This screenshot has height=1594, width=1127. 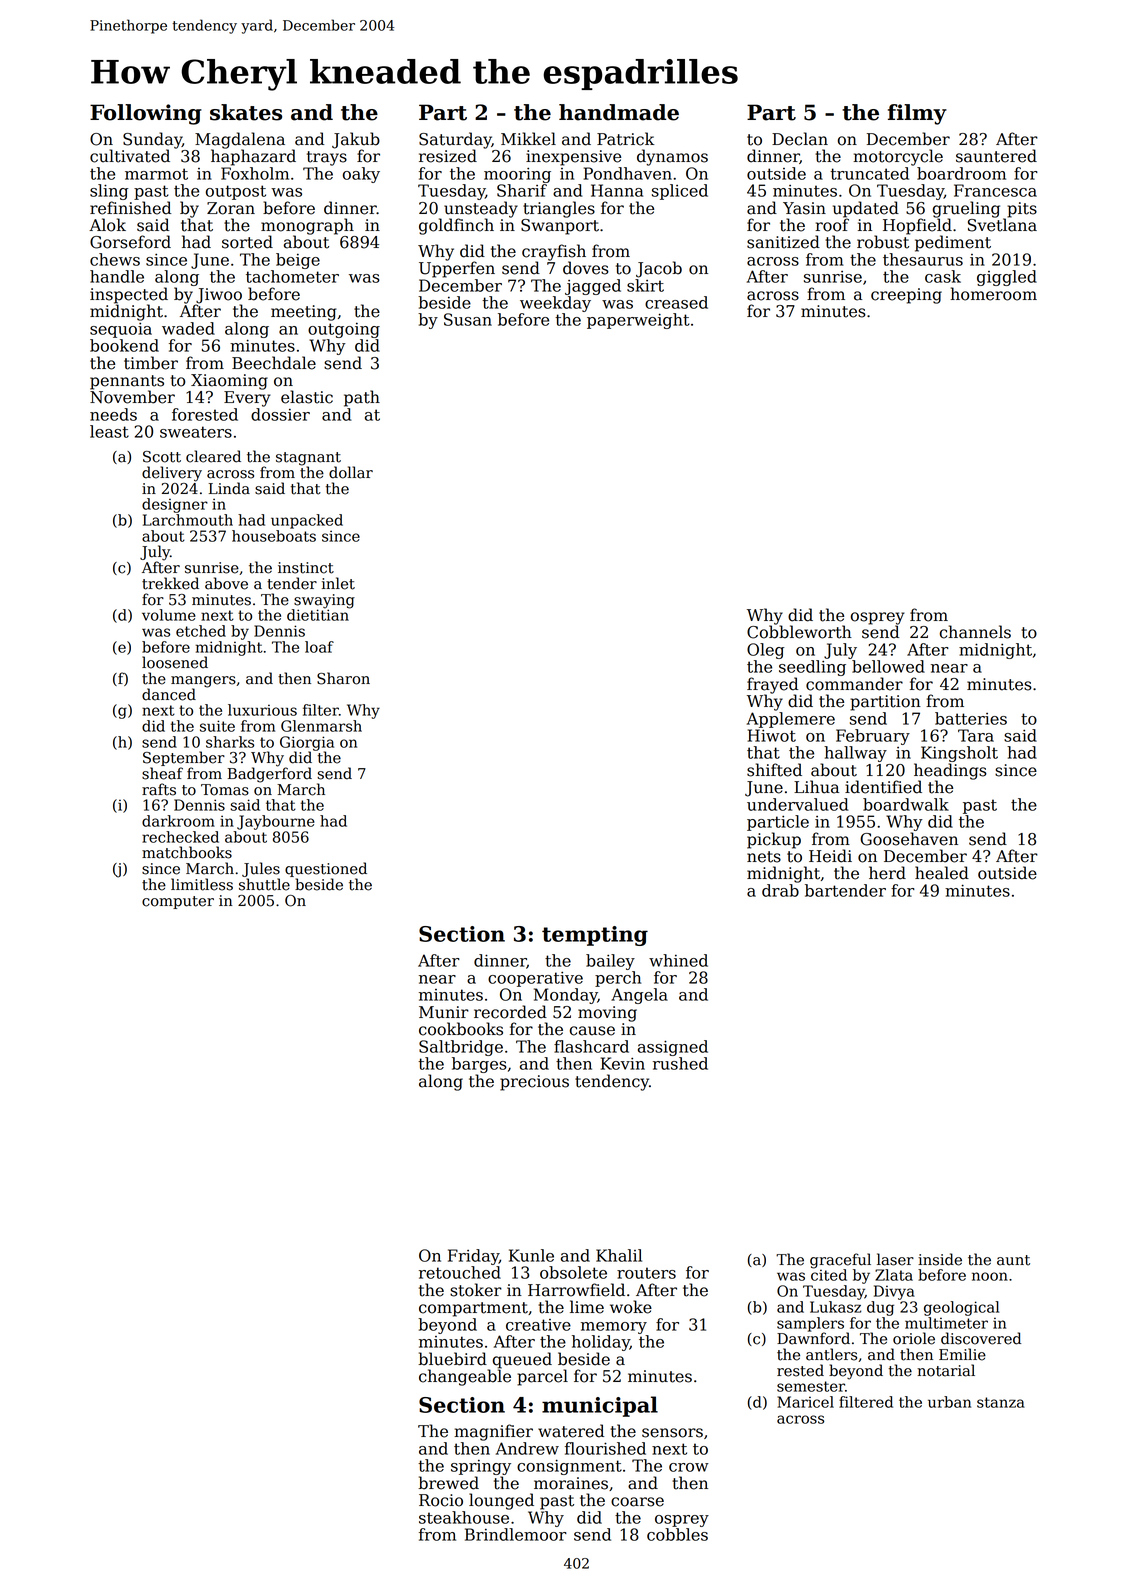 What do you see at coordinates (975, 632) in the screenshot?
I see `channels` at bounding box center [975, 632].
